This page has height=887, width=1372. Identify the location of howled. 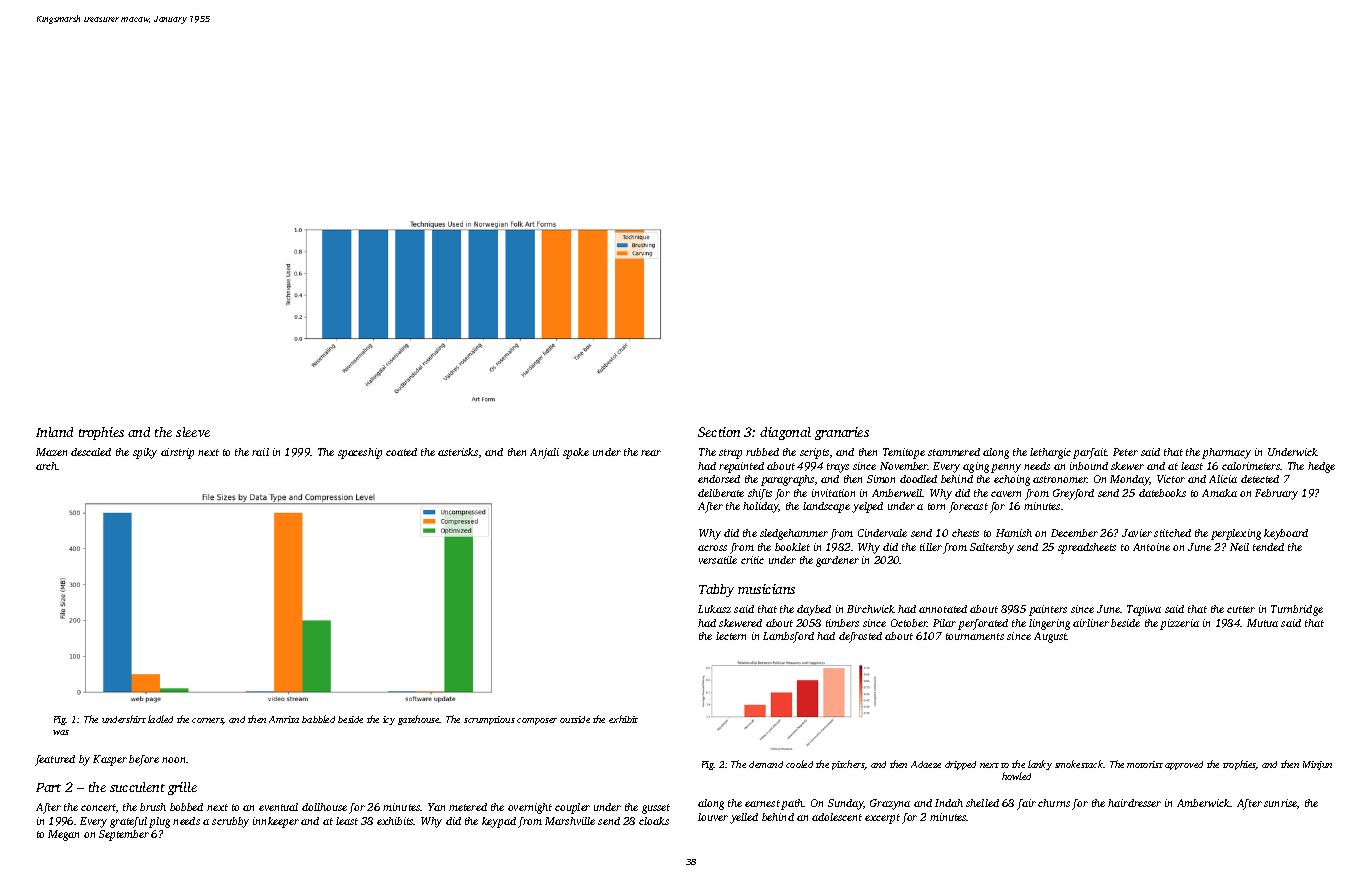
(1016, 776).
